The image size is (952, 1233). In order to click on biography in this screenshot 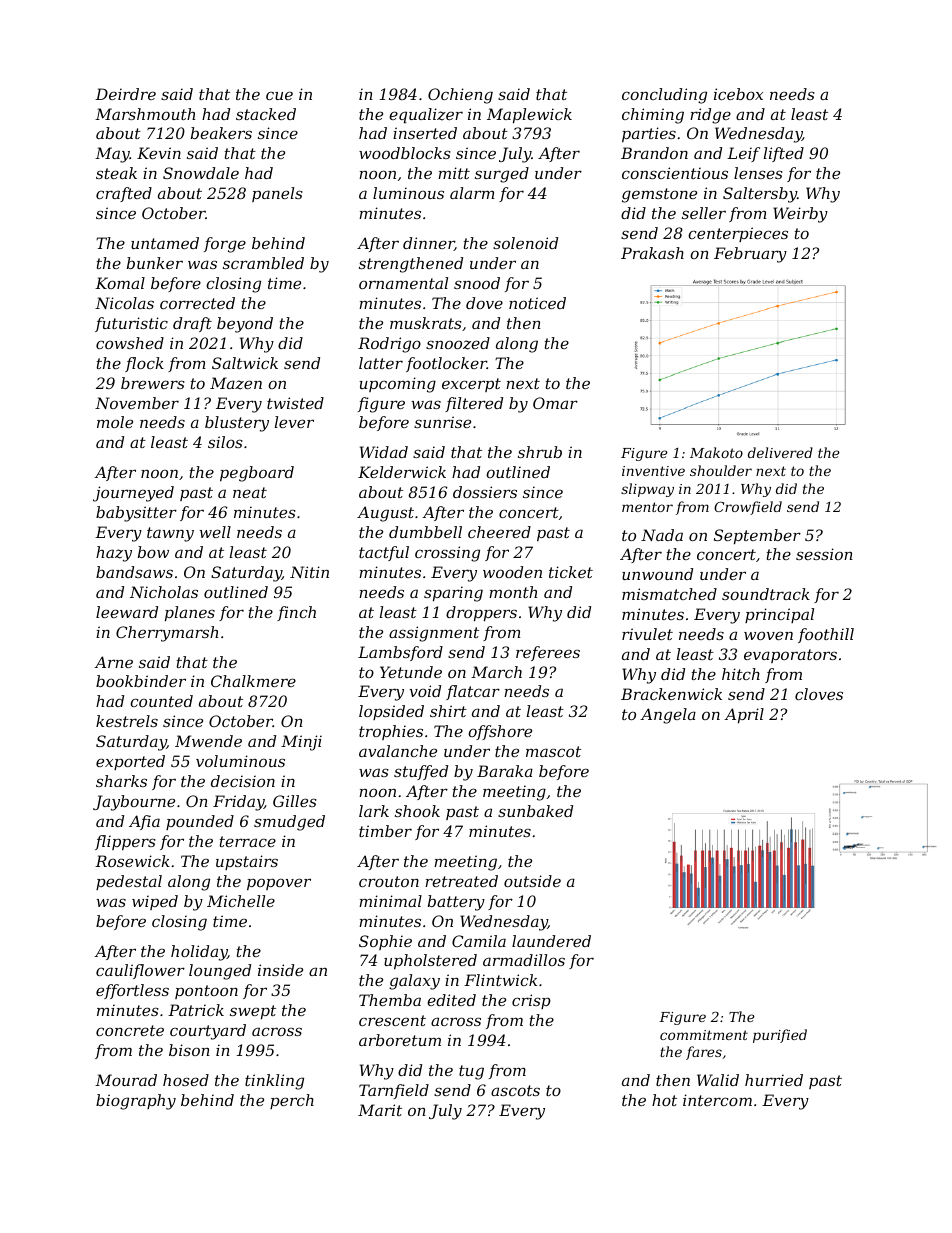, I will do `click(136, 1102)`.
